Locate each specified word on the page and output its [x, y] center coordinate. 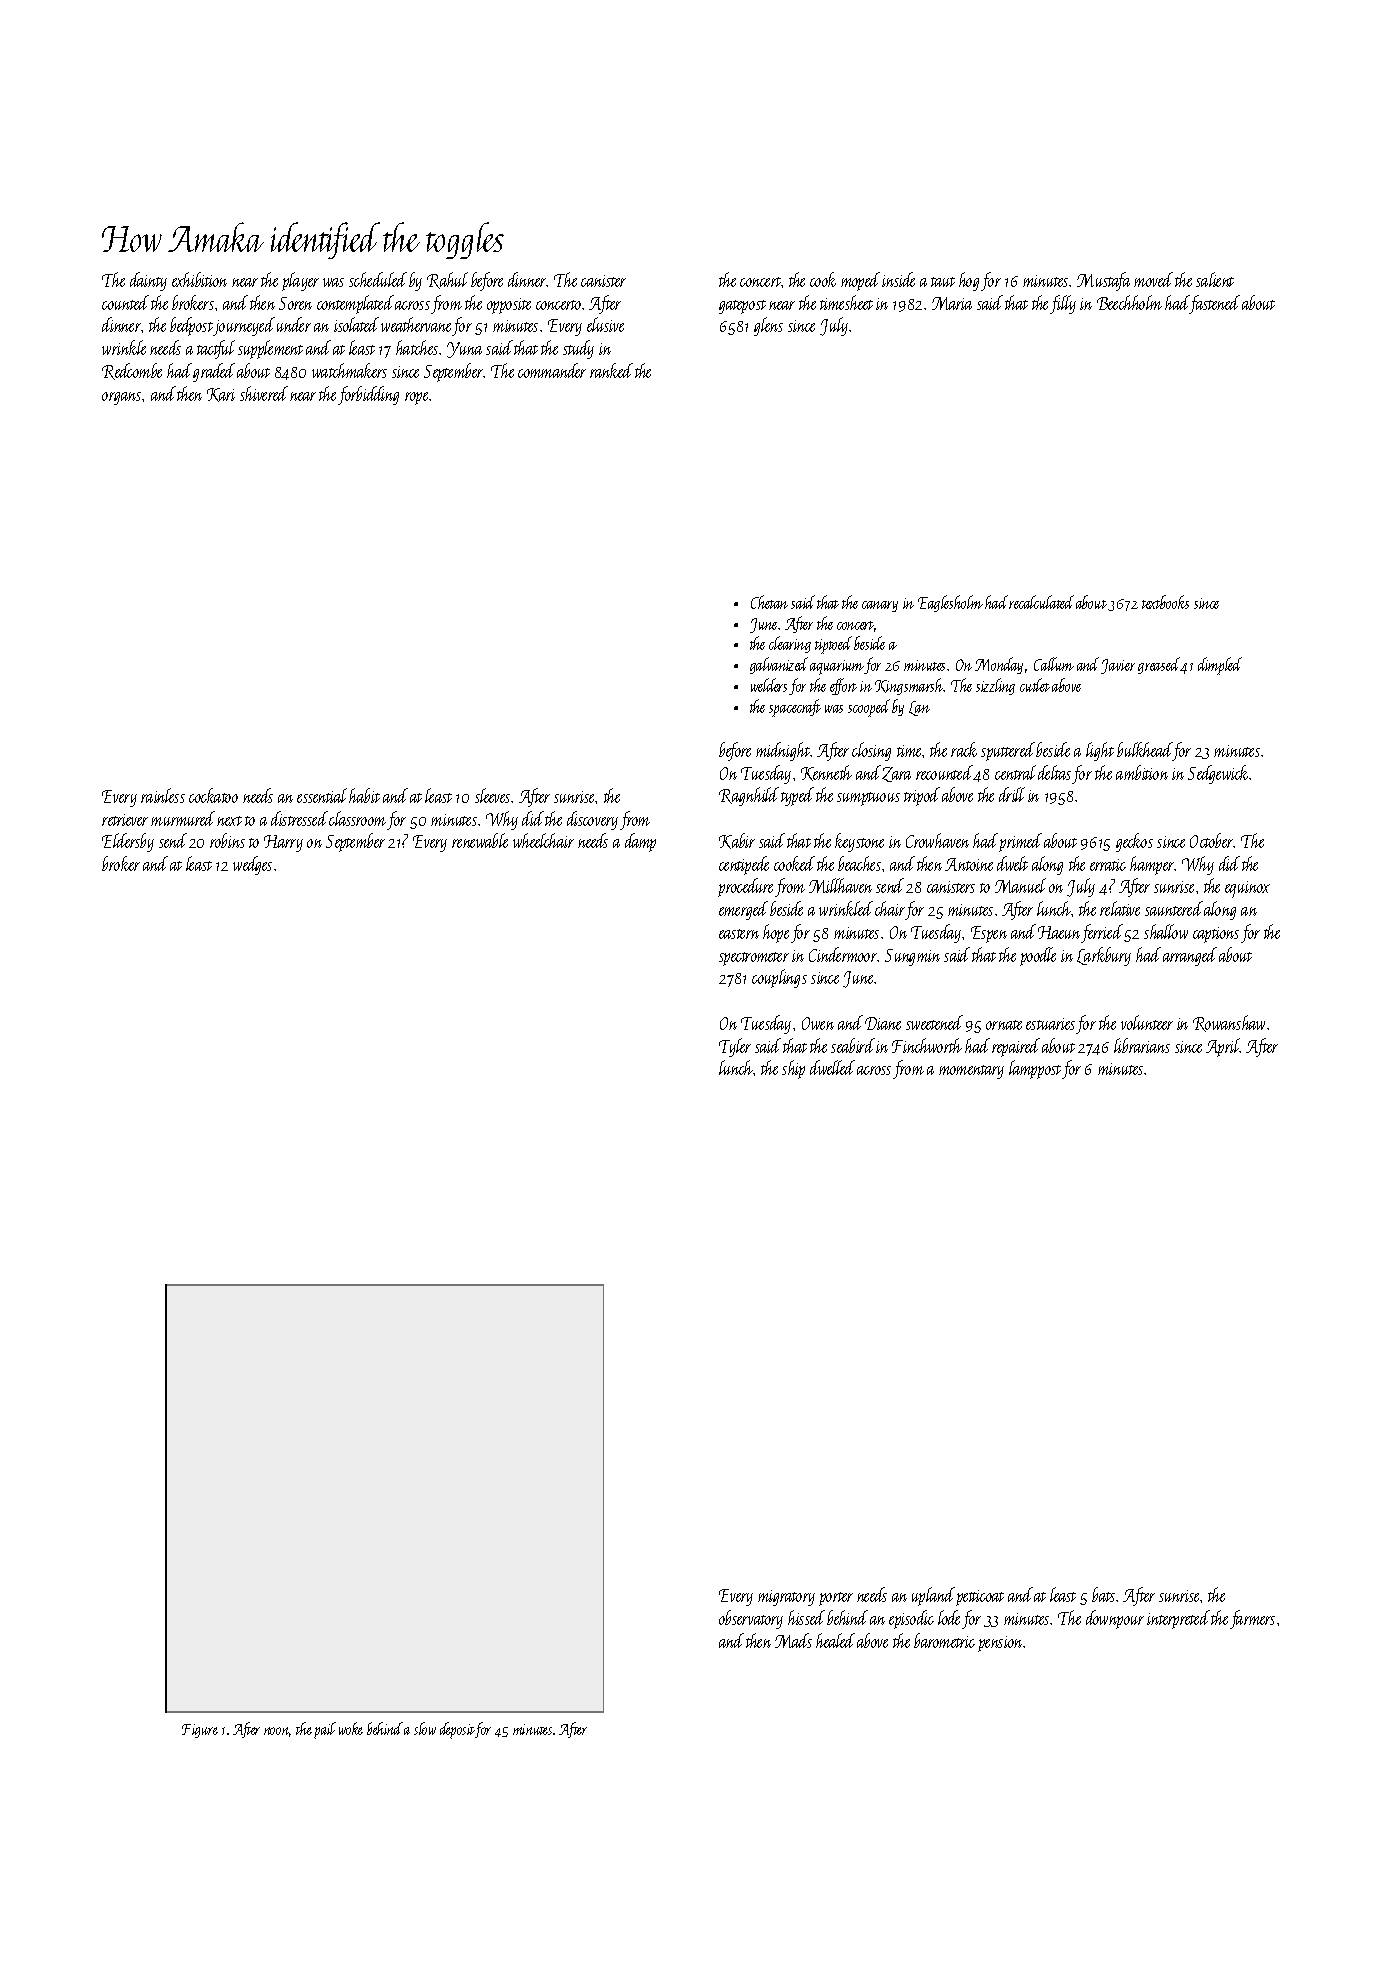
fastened [1215, 304]
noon [277, 1732]
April [1223, 1047]
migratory [786, 1598]
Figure [200, 1731]
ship [793, 1069]
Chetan [769, 602]
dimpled [1220, 666]
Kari [221, 395]
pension [1001, 1644]
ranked [611, 370]
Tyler [735, 1047]
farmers [1252, 1619]
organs [121, 398]
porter [836, 1599]
